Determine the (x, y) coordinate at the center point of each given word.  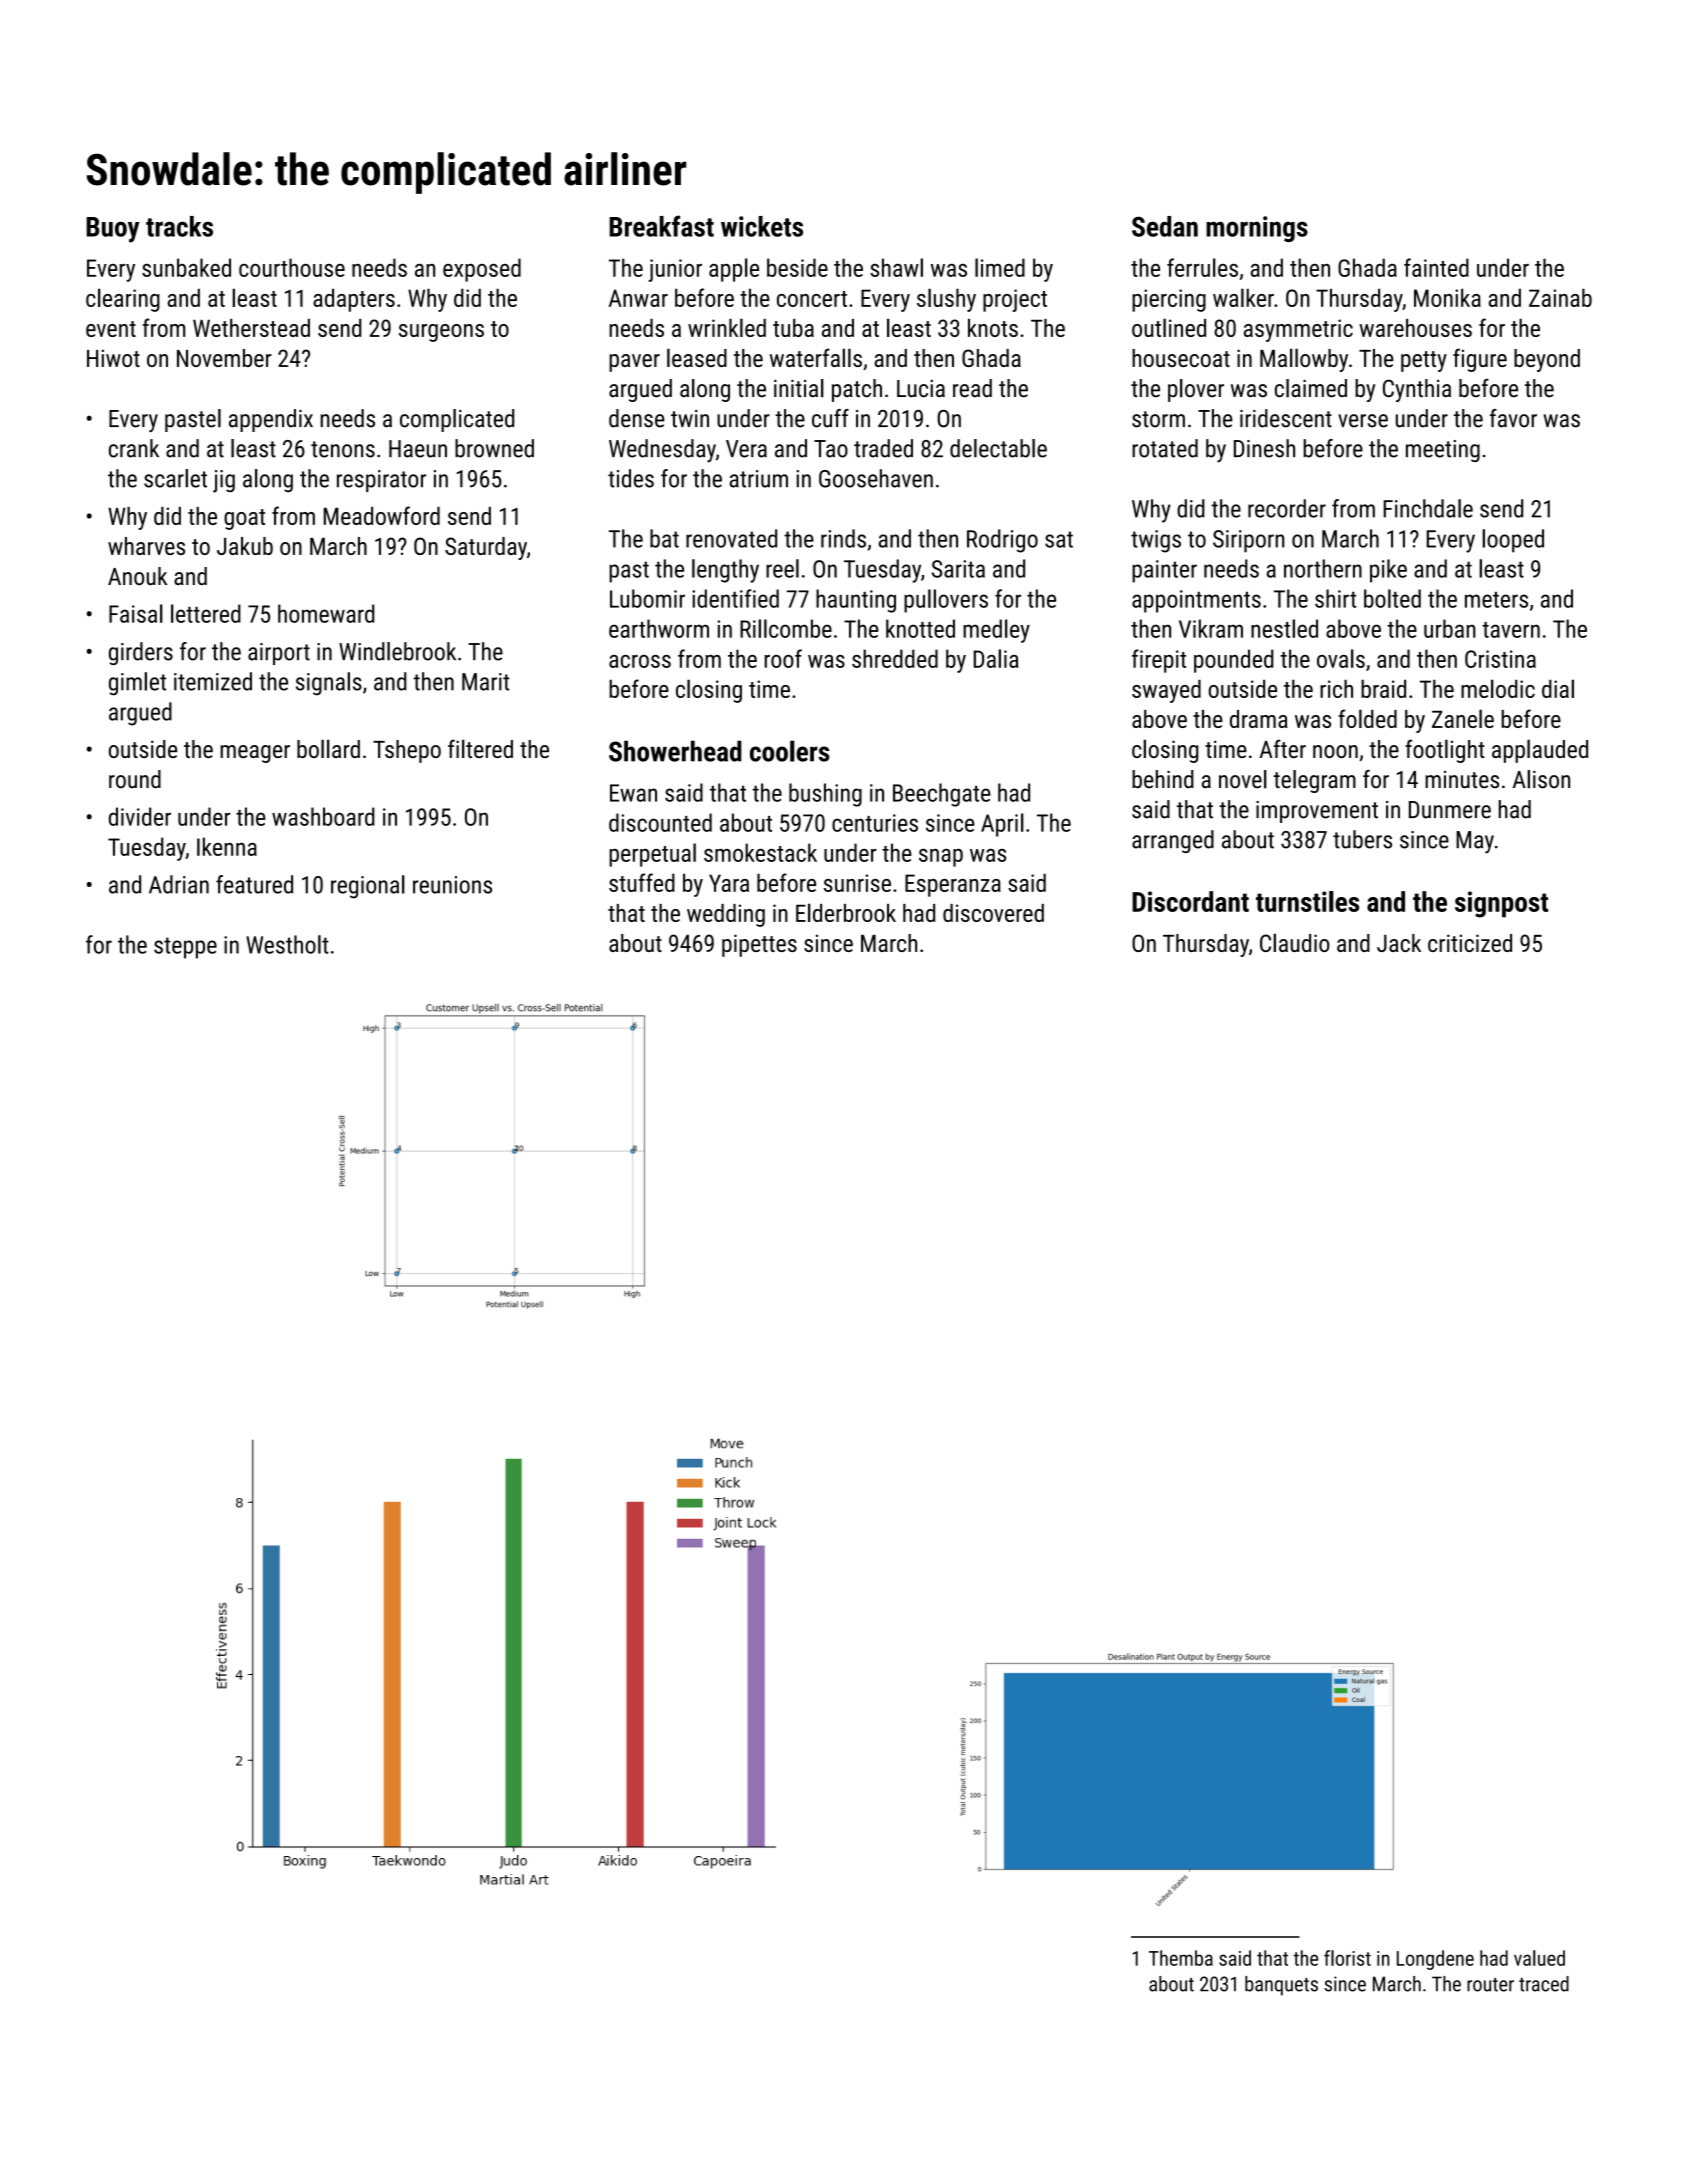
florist (1347, 1958)
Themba (1181, 1958)
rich (1336, 689)
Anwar (638, 298)
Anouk (137, 576)
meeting (1443, 451)
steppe (185, 948)
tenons (343, 449)
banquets (1281, 1986)
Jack (1399, 943)
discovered (993, 913)
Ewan (633, 793)
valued (1539, 1958)
